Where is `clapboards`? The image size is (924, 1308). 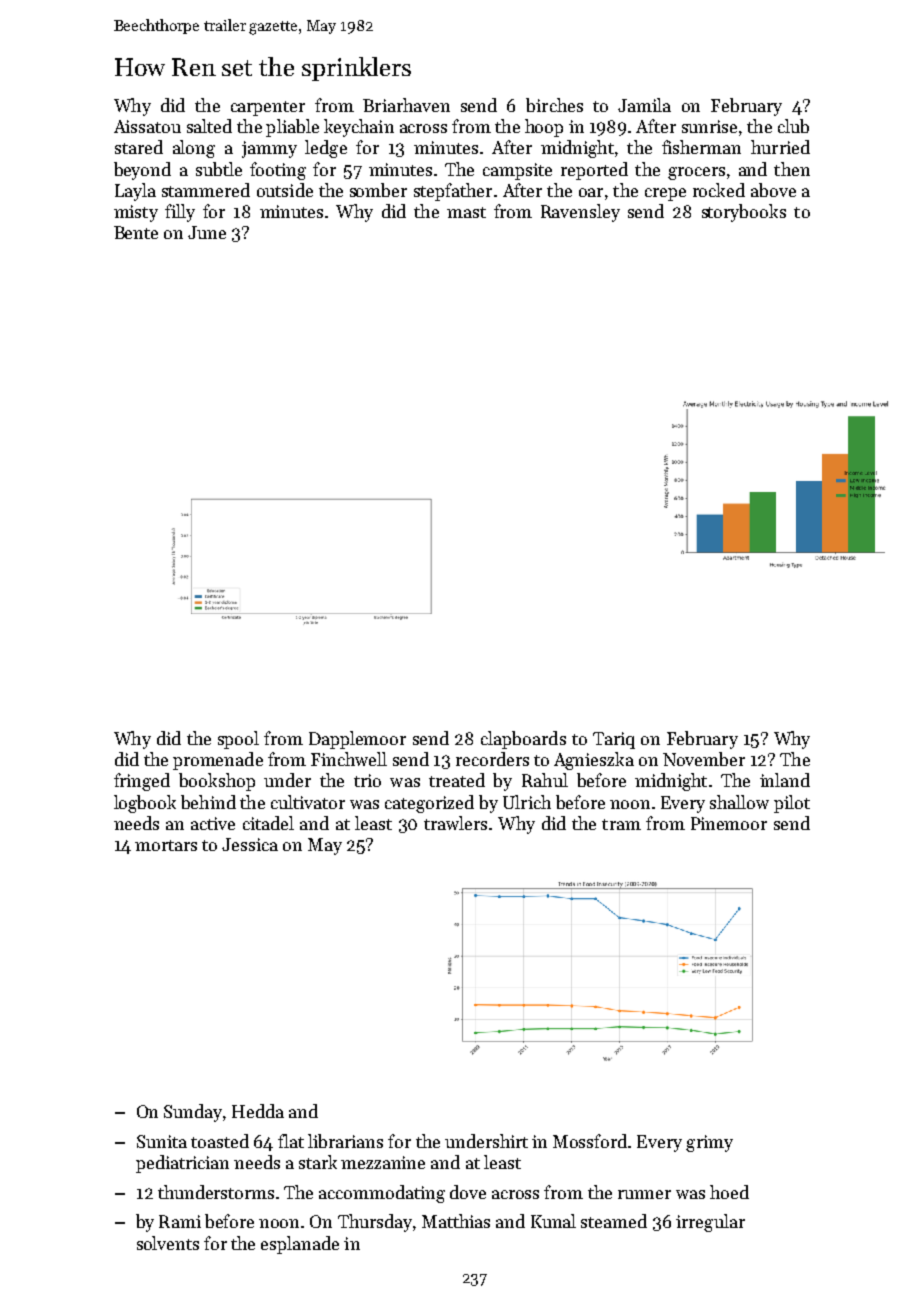 clapboards is located at coordinates (523, 740).
